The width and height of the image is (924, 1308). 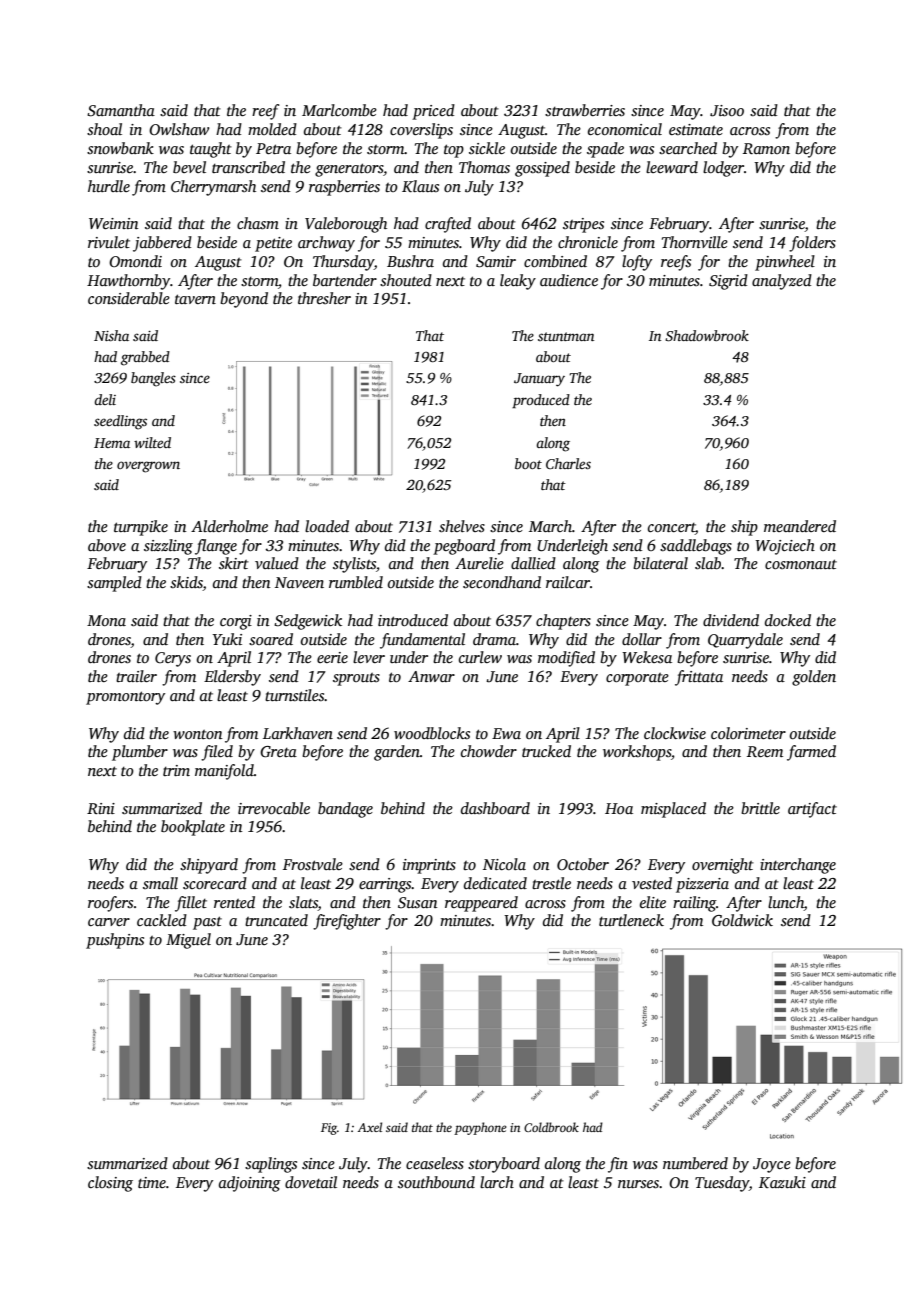 I want to click on larch, so click(x=497, y=1182).
